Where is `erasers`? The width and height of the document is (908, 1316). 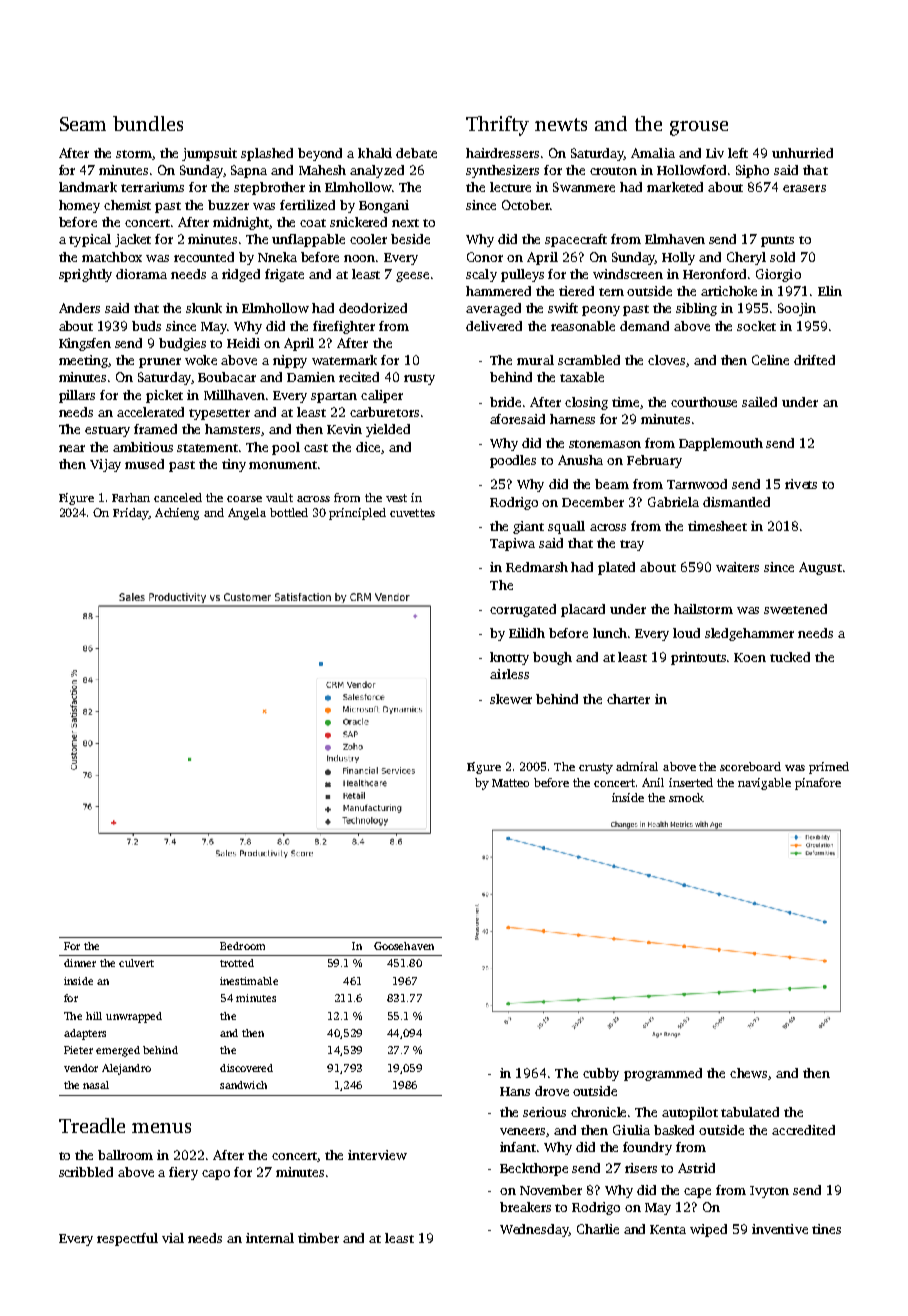 erasers is located at coordinates (804, 188).
